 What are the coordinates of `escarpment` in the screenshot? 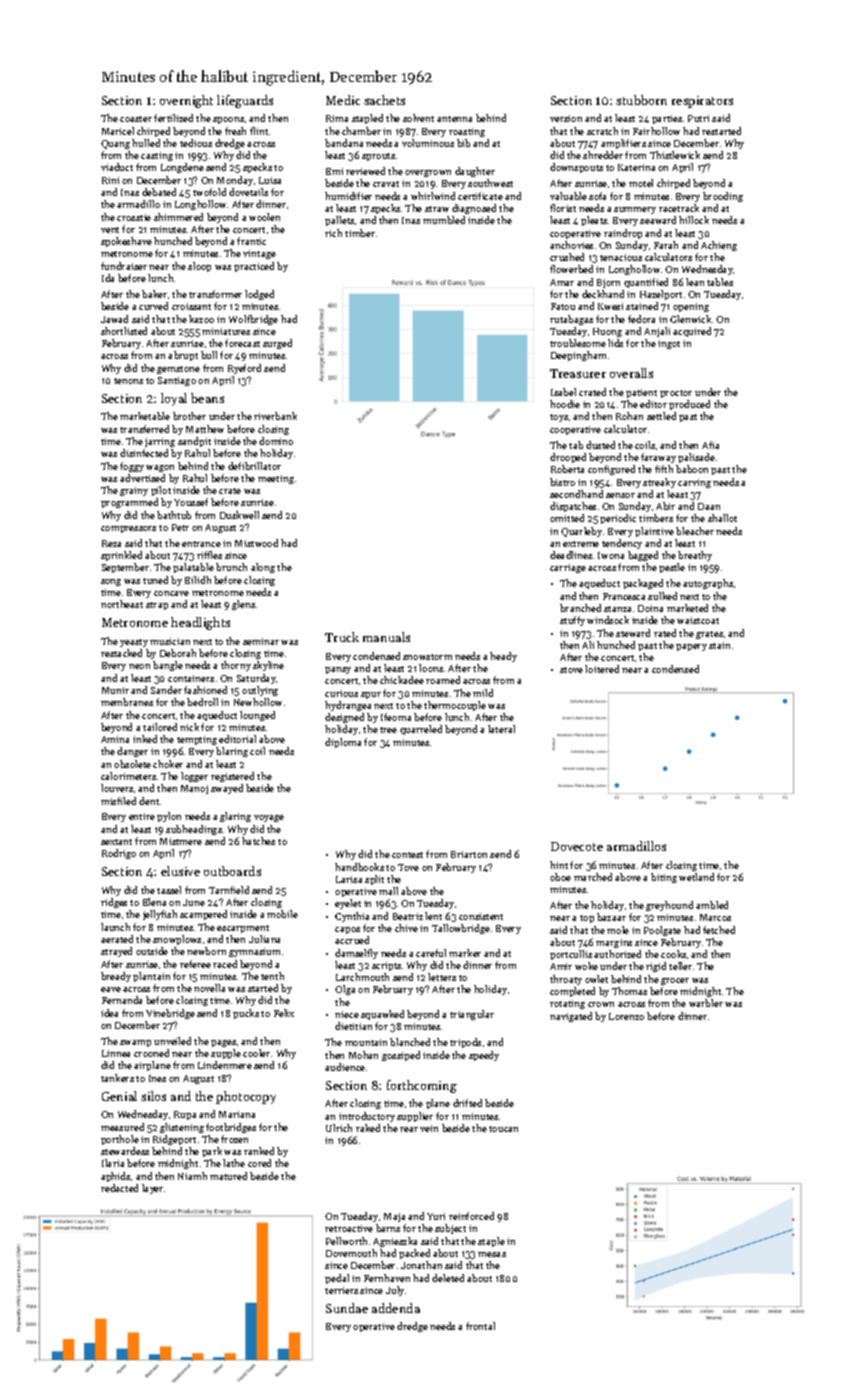 It's located at (243, 929).
